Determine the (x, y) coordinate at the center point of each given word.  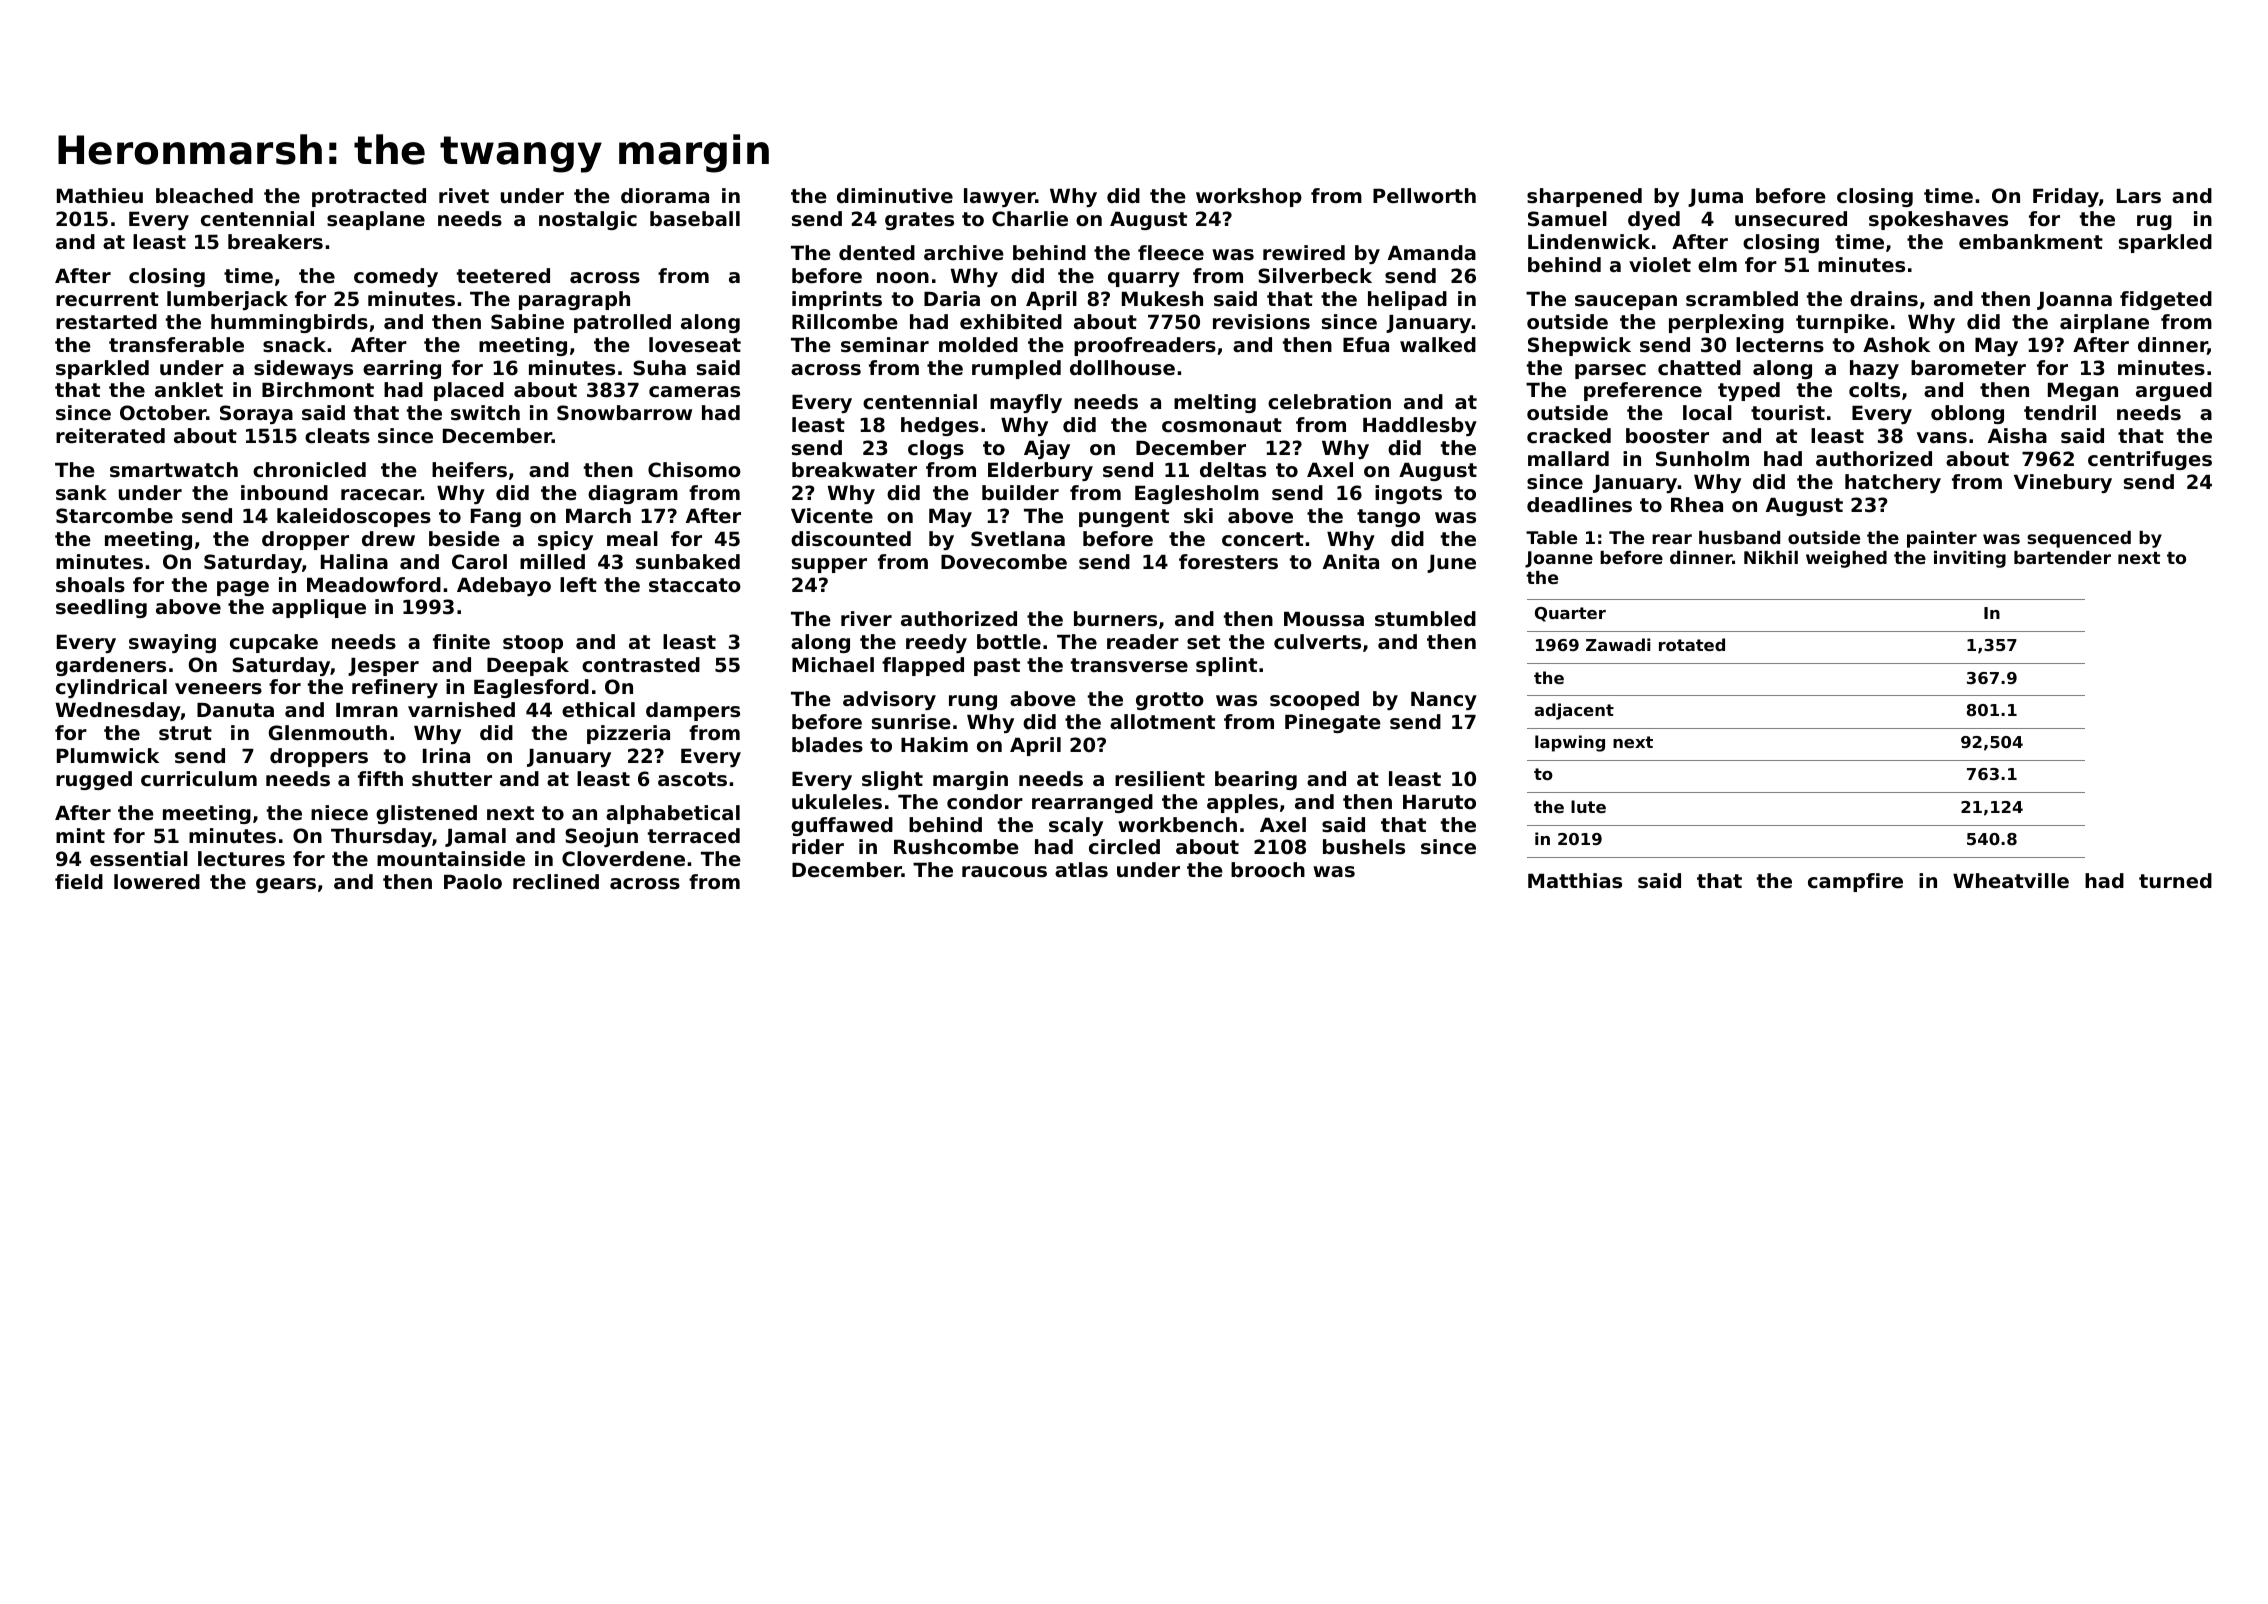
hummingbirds (289, 323)
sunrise (911, 722)
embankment (2031, 242)
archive (964, 253)
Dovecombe (1004, 562)
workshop (1249, 197)
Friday (2066, 197)
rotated (1692, 644)
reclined (556, 882)
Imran (367, 710)
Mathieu (100, 196)
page (243, 588)
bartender (2062, 557)
